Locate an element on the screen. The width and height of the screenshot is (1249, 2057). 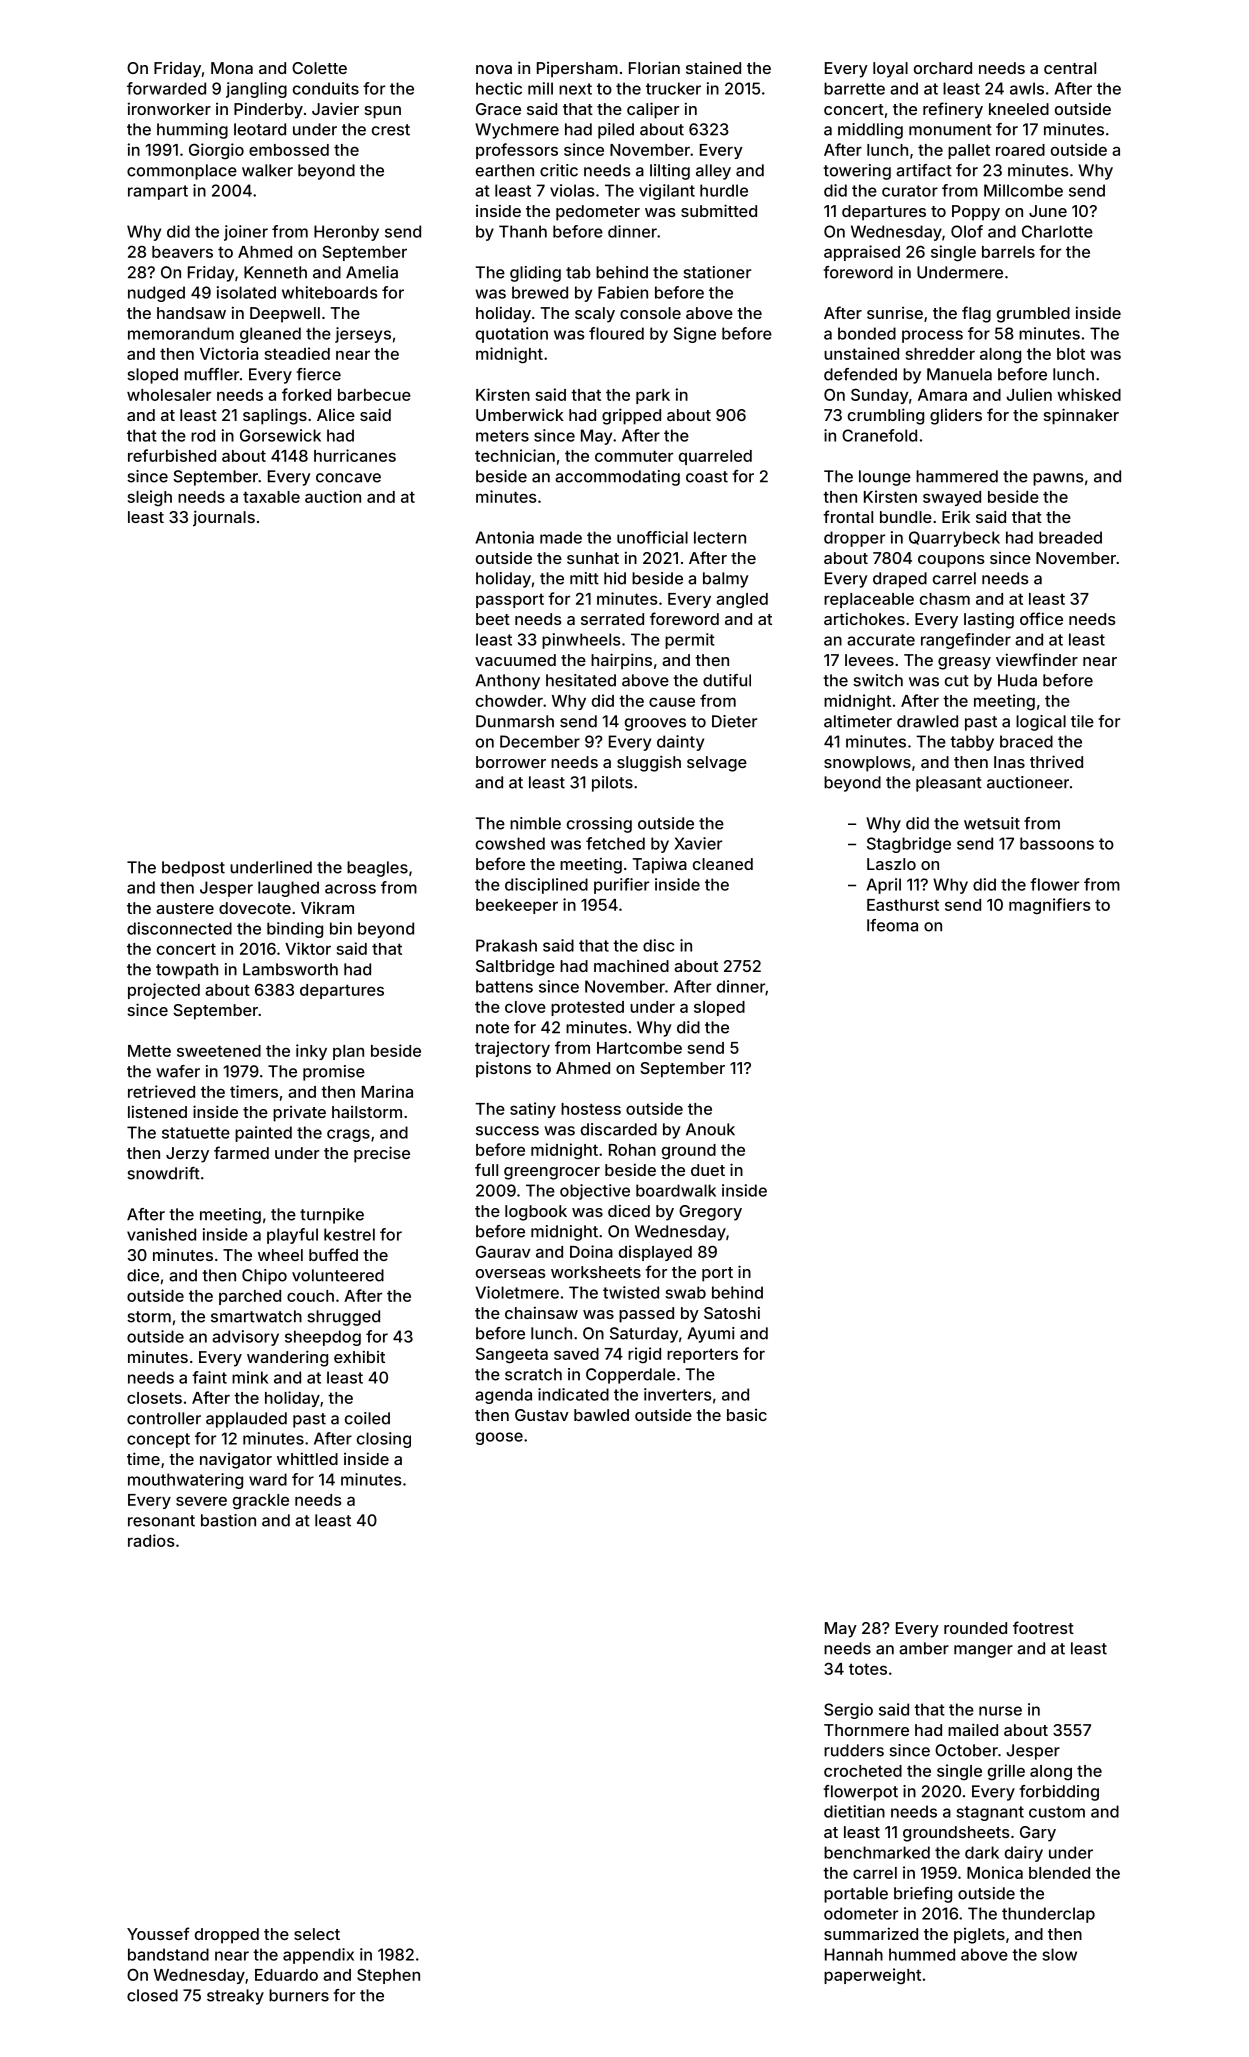
bawled is located at coordinates (601, 1415).
